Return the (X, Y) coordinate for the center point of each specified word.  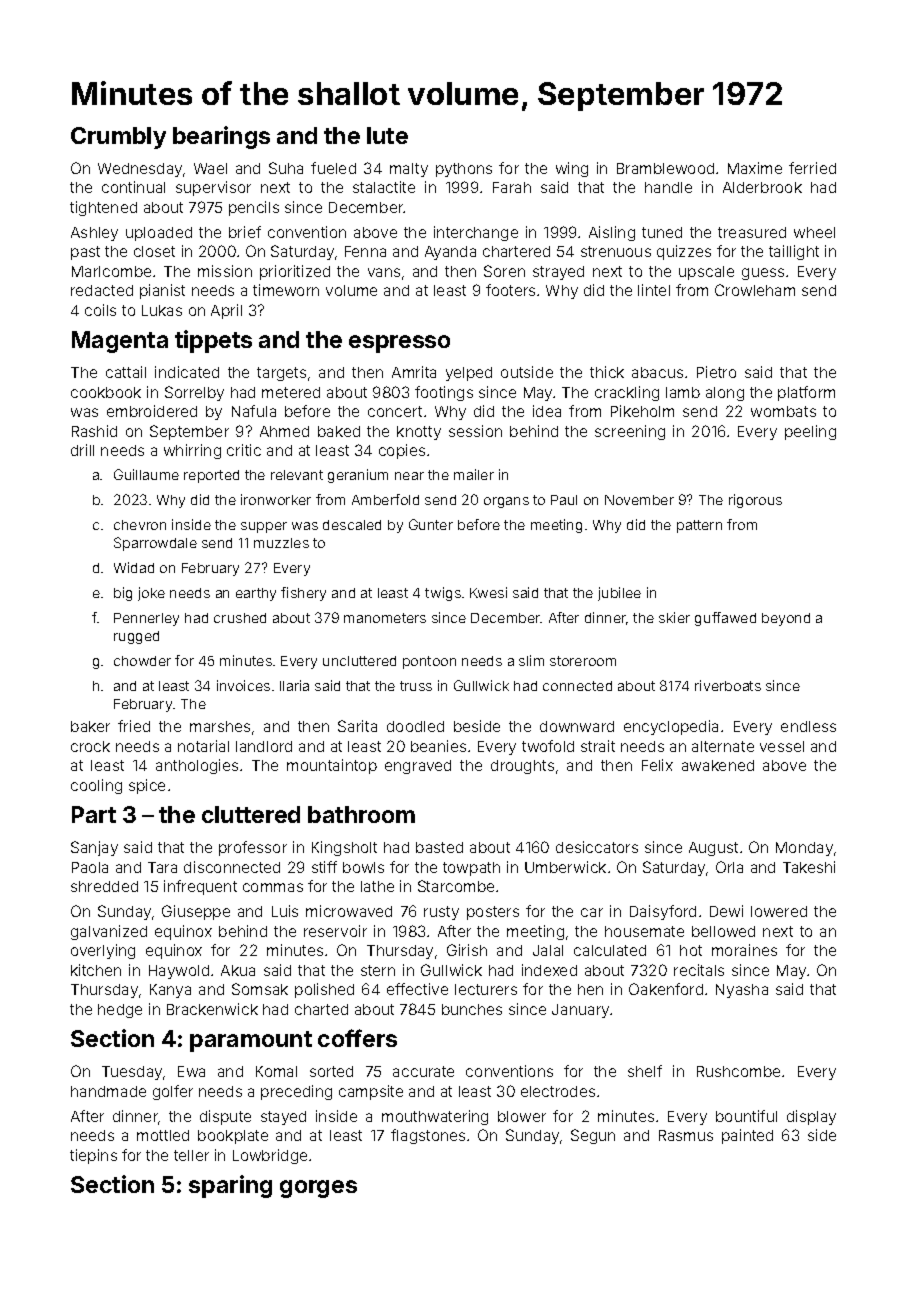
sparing (230, 1186)
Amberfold (385, 499)
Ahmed (284, 431)
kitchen (96, 970)
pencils (254, 208)
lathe (377, 886)
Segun (593, 1136)
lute (387, 135)
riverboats (728, 685)
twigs (443, 594)
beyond (786, 619)
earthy (256, 594)
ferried (812, 168)
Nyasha (742, 991)
